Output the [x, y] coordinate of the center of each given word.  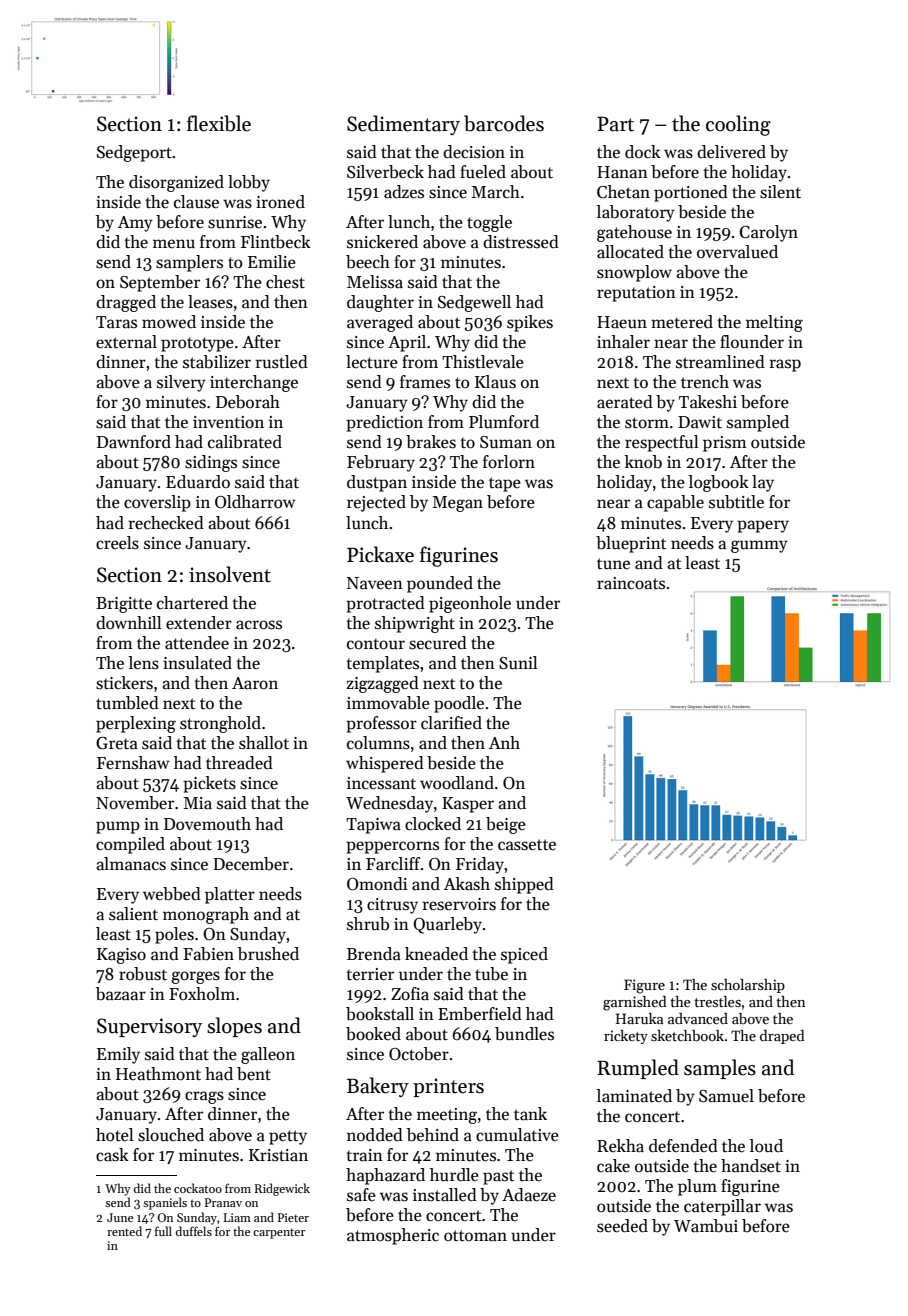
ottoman [475, 1236]
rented [124, 1231]
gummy [759, 546]
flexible [219, 123]
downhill [129, 623]
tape [505, 484]
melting [774, 323]
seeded [622, 1226]
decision [474, 152]
